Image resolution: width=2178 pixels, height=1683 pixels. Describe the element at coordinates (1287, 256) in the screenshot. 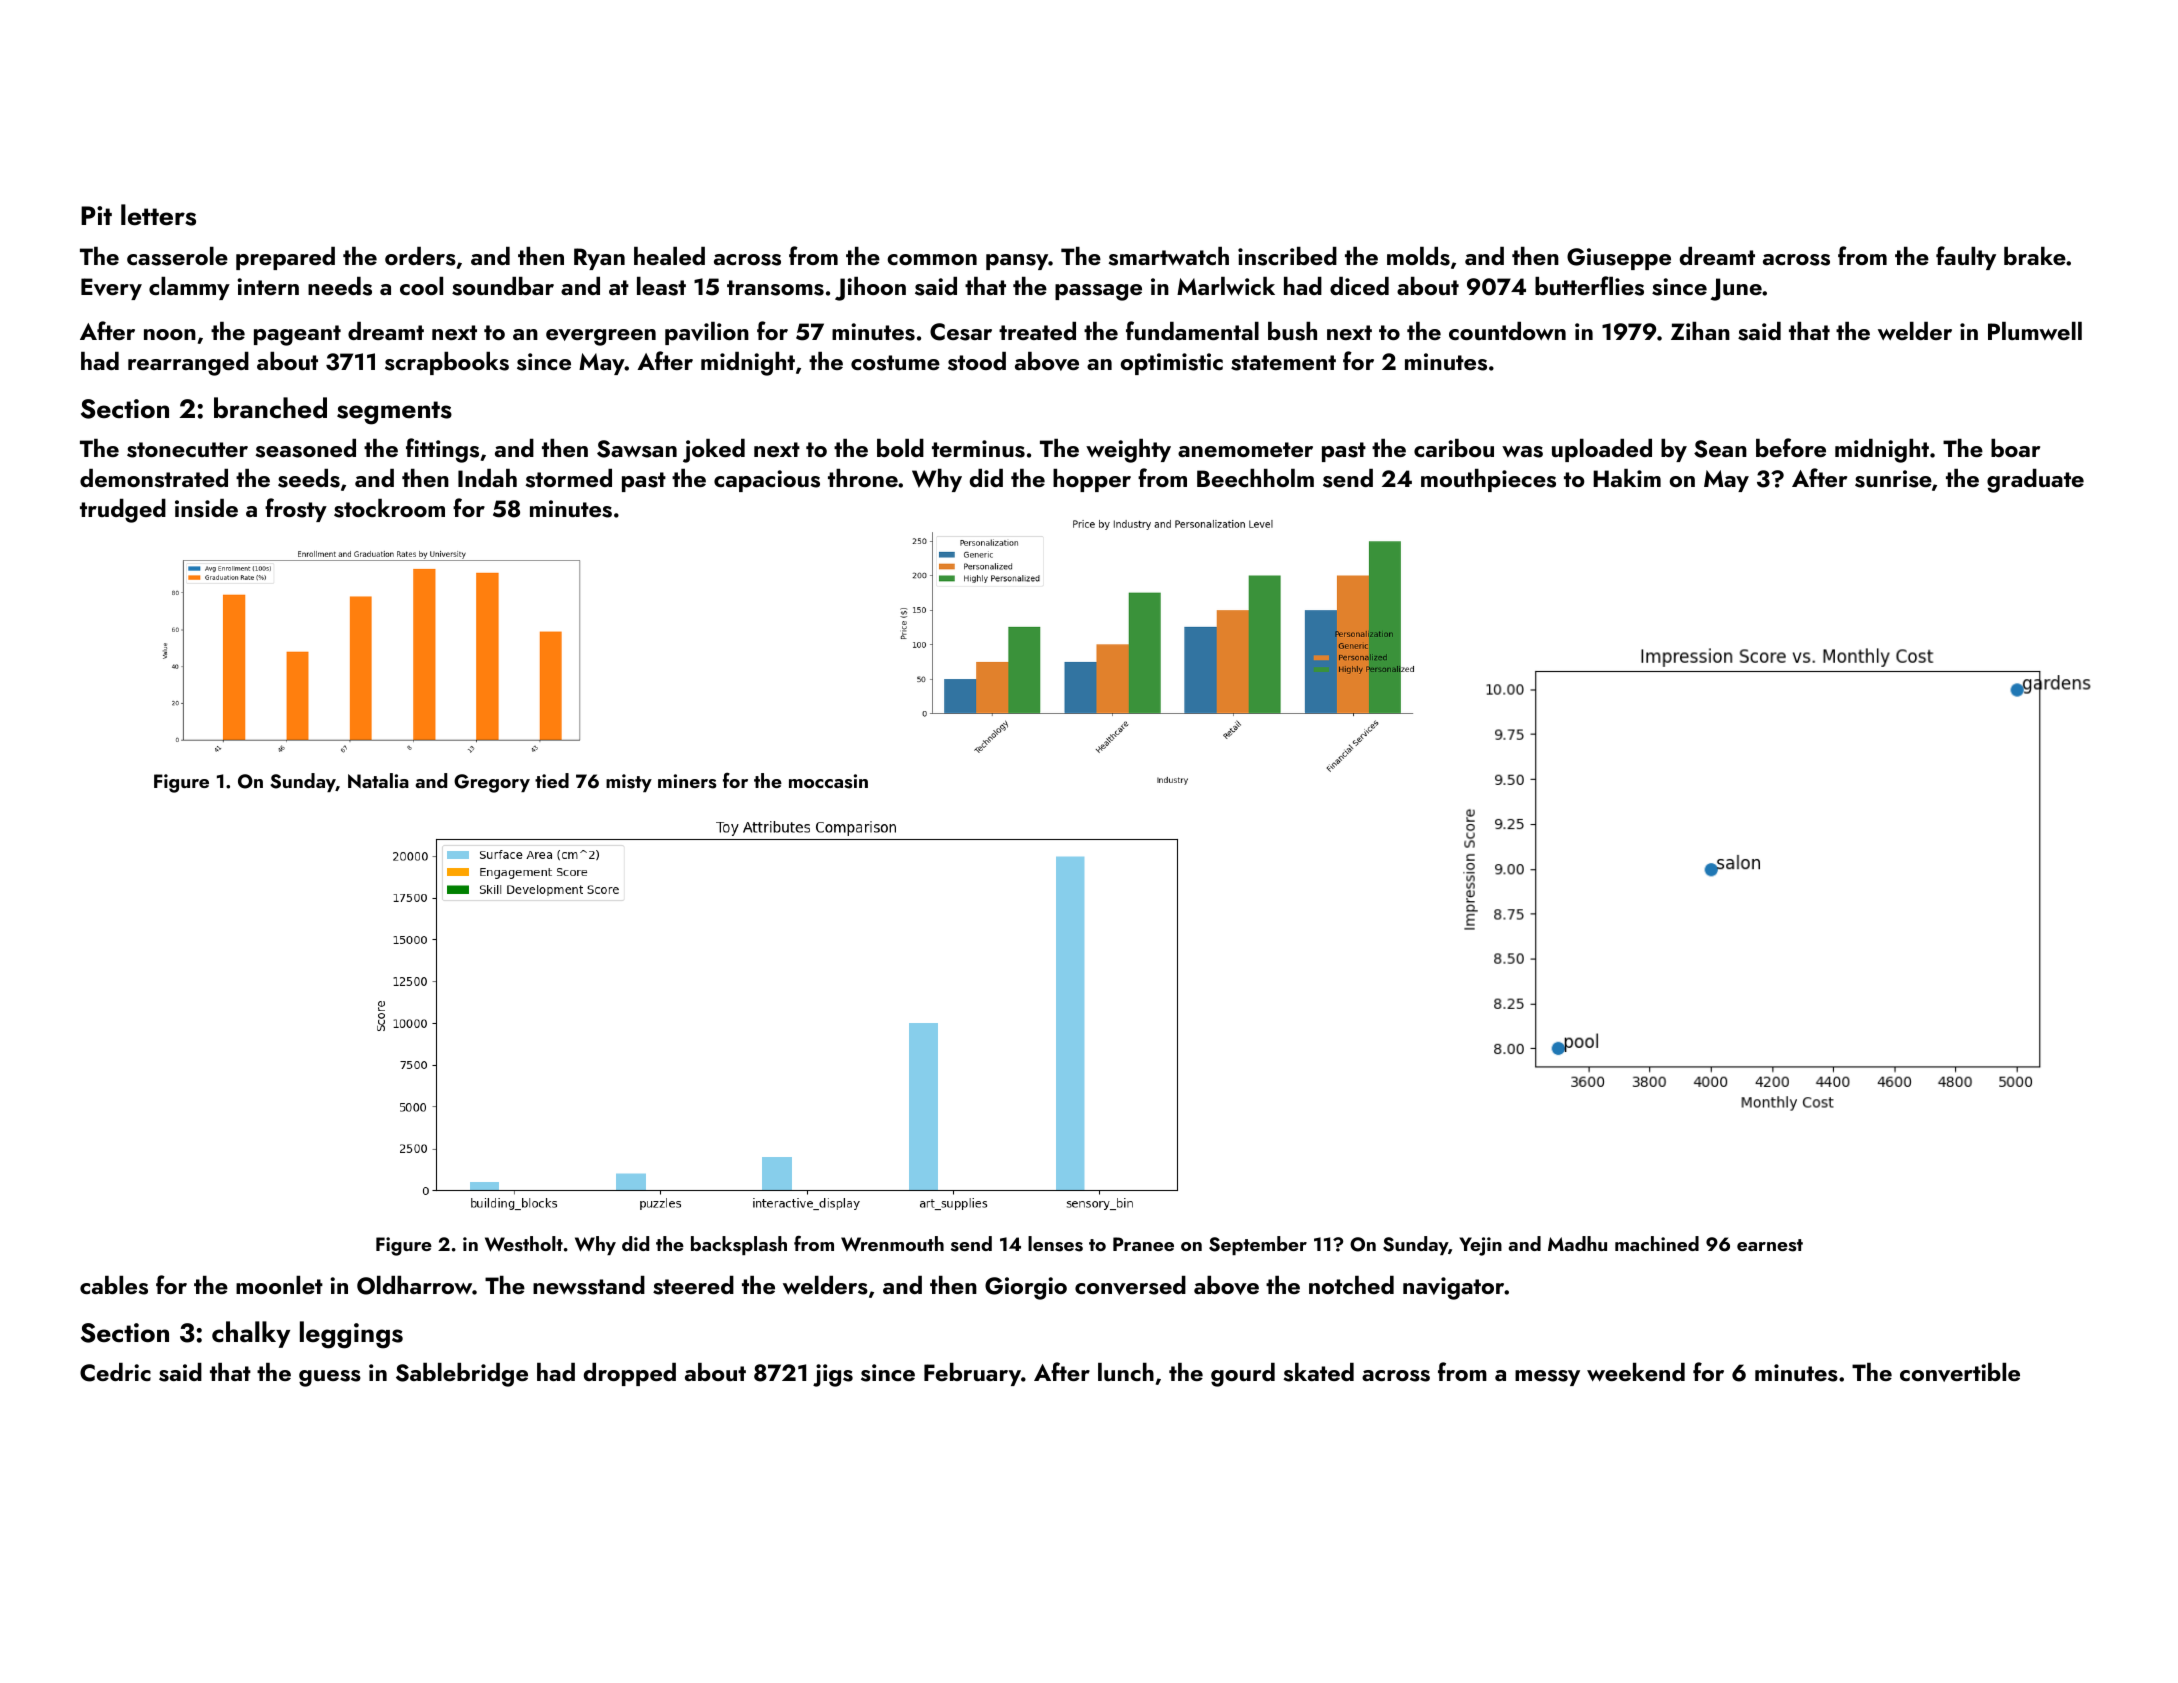

I see `inscribed` at that location.
